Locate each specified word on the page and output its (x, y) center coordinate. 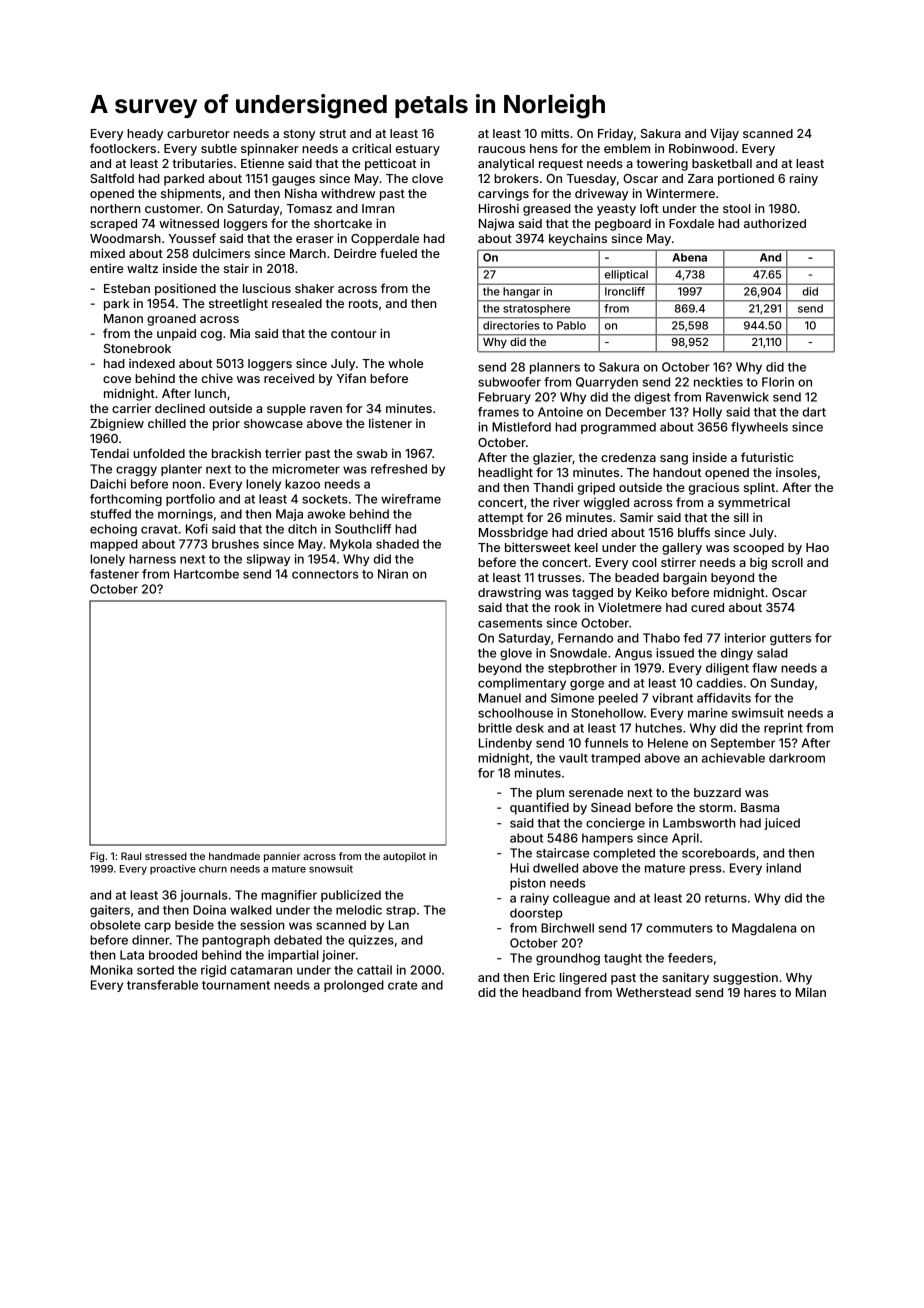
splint (759, 488)
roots (363, 303)
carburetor (198, 133)
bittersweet (538, 547)
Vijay (724, 134)
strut (333, 133)
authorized (775, 223)
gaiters (110, 911)
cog (211, 336)
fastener (114, 574)
